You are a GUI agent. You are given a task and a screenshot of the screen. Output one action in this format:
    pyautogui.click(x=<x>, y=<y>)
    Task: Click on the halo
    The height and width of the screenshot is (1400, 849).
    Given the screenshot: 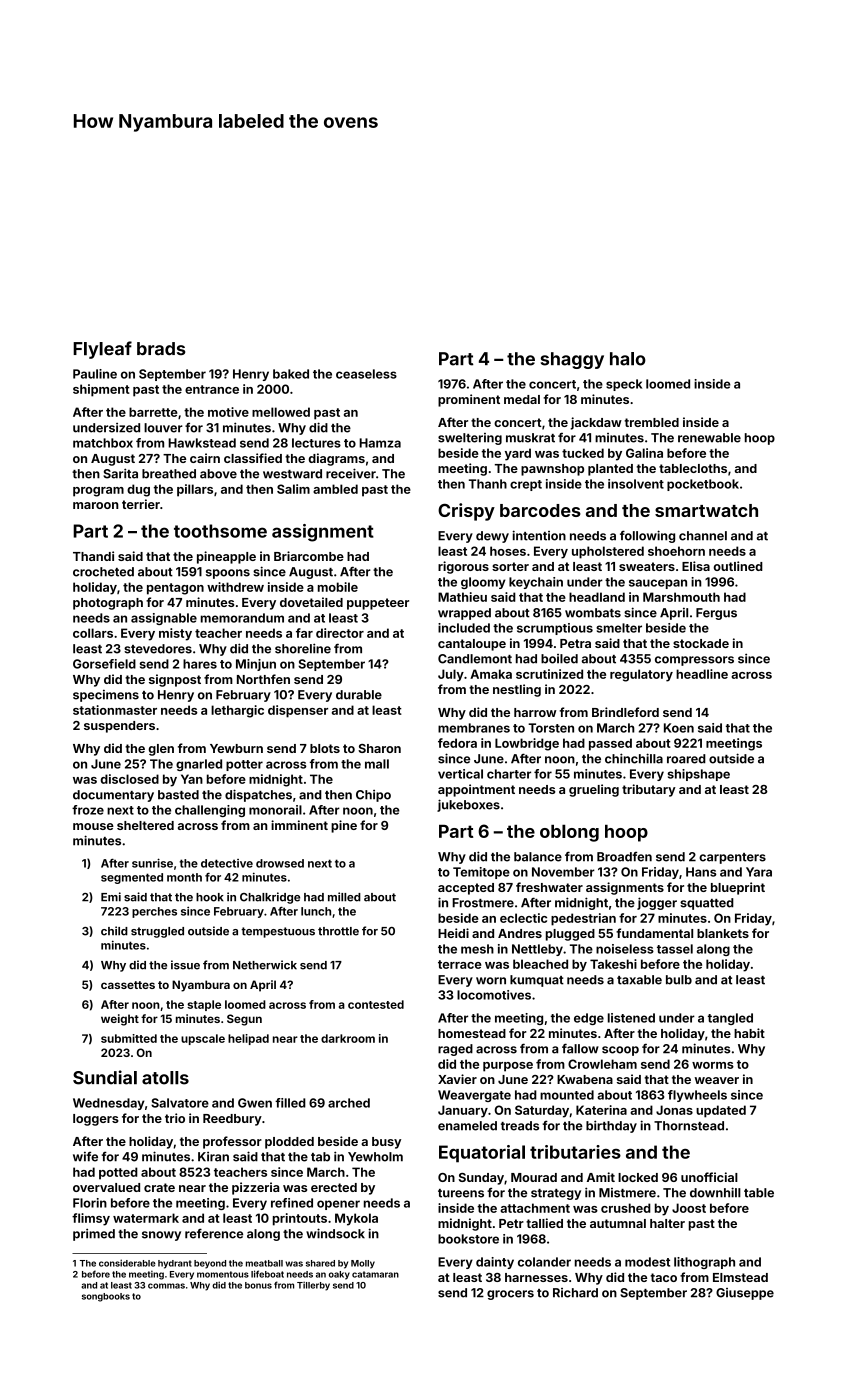 What is the action you would take?
    pyautogui.click(x=628, y=359)
